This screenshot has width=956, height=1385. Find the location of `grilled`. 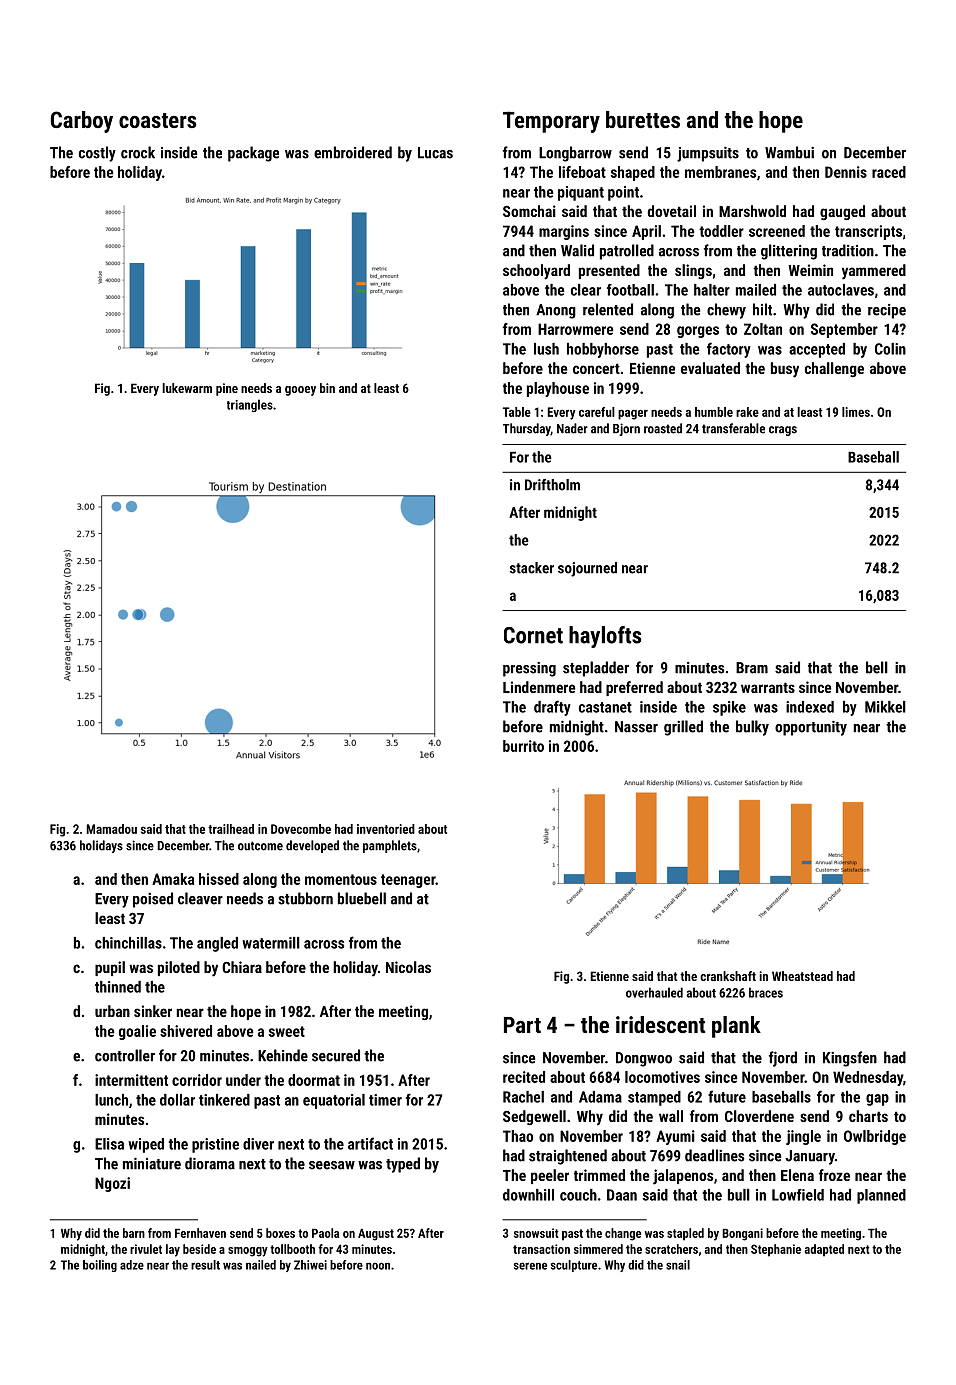

grilled is located at coordinates (683, 728).
